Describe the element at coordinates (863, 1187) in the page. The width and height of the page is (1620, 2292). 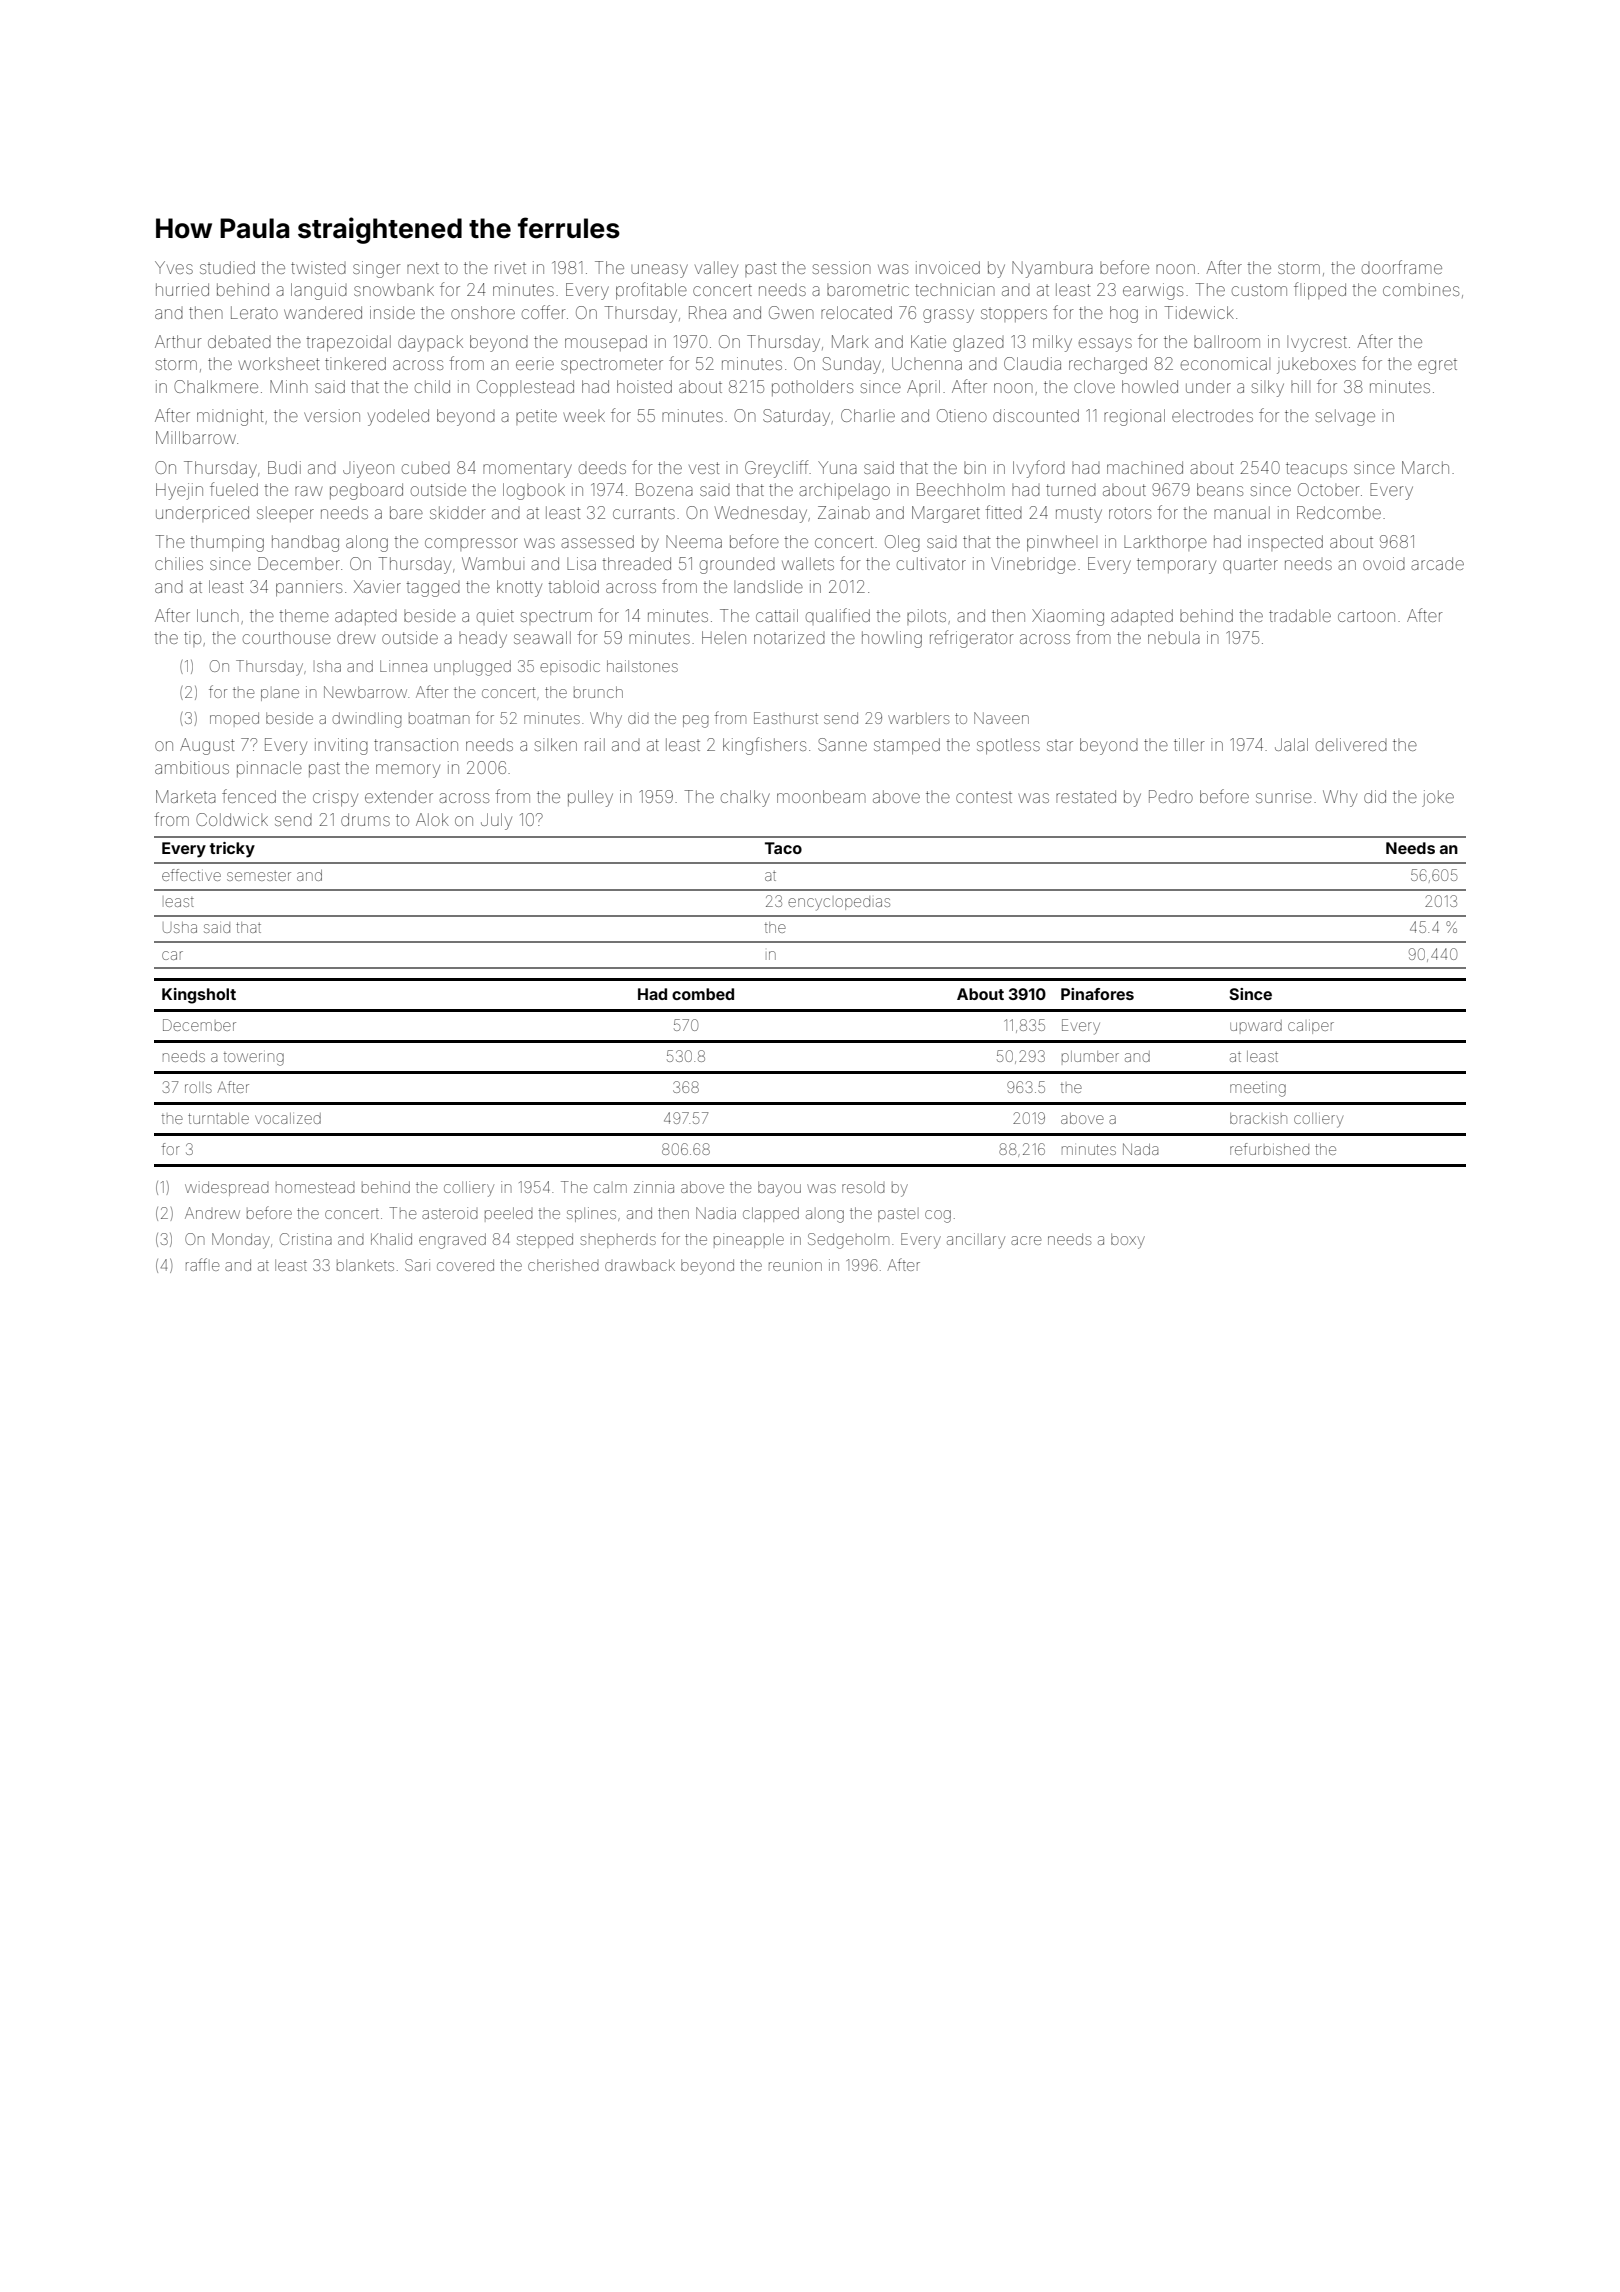
I see `resold` at that location.
